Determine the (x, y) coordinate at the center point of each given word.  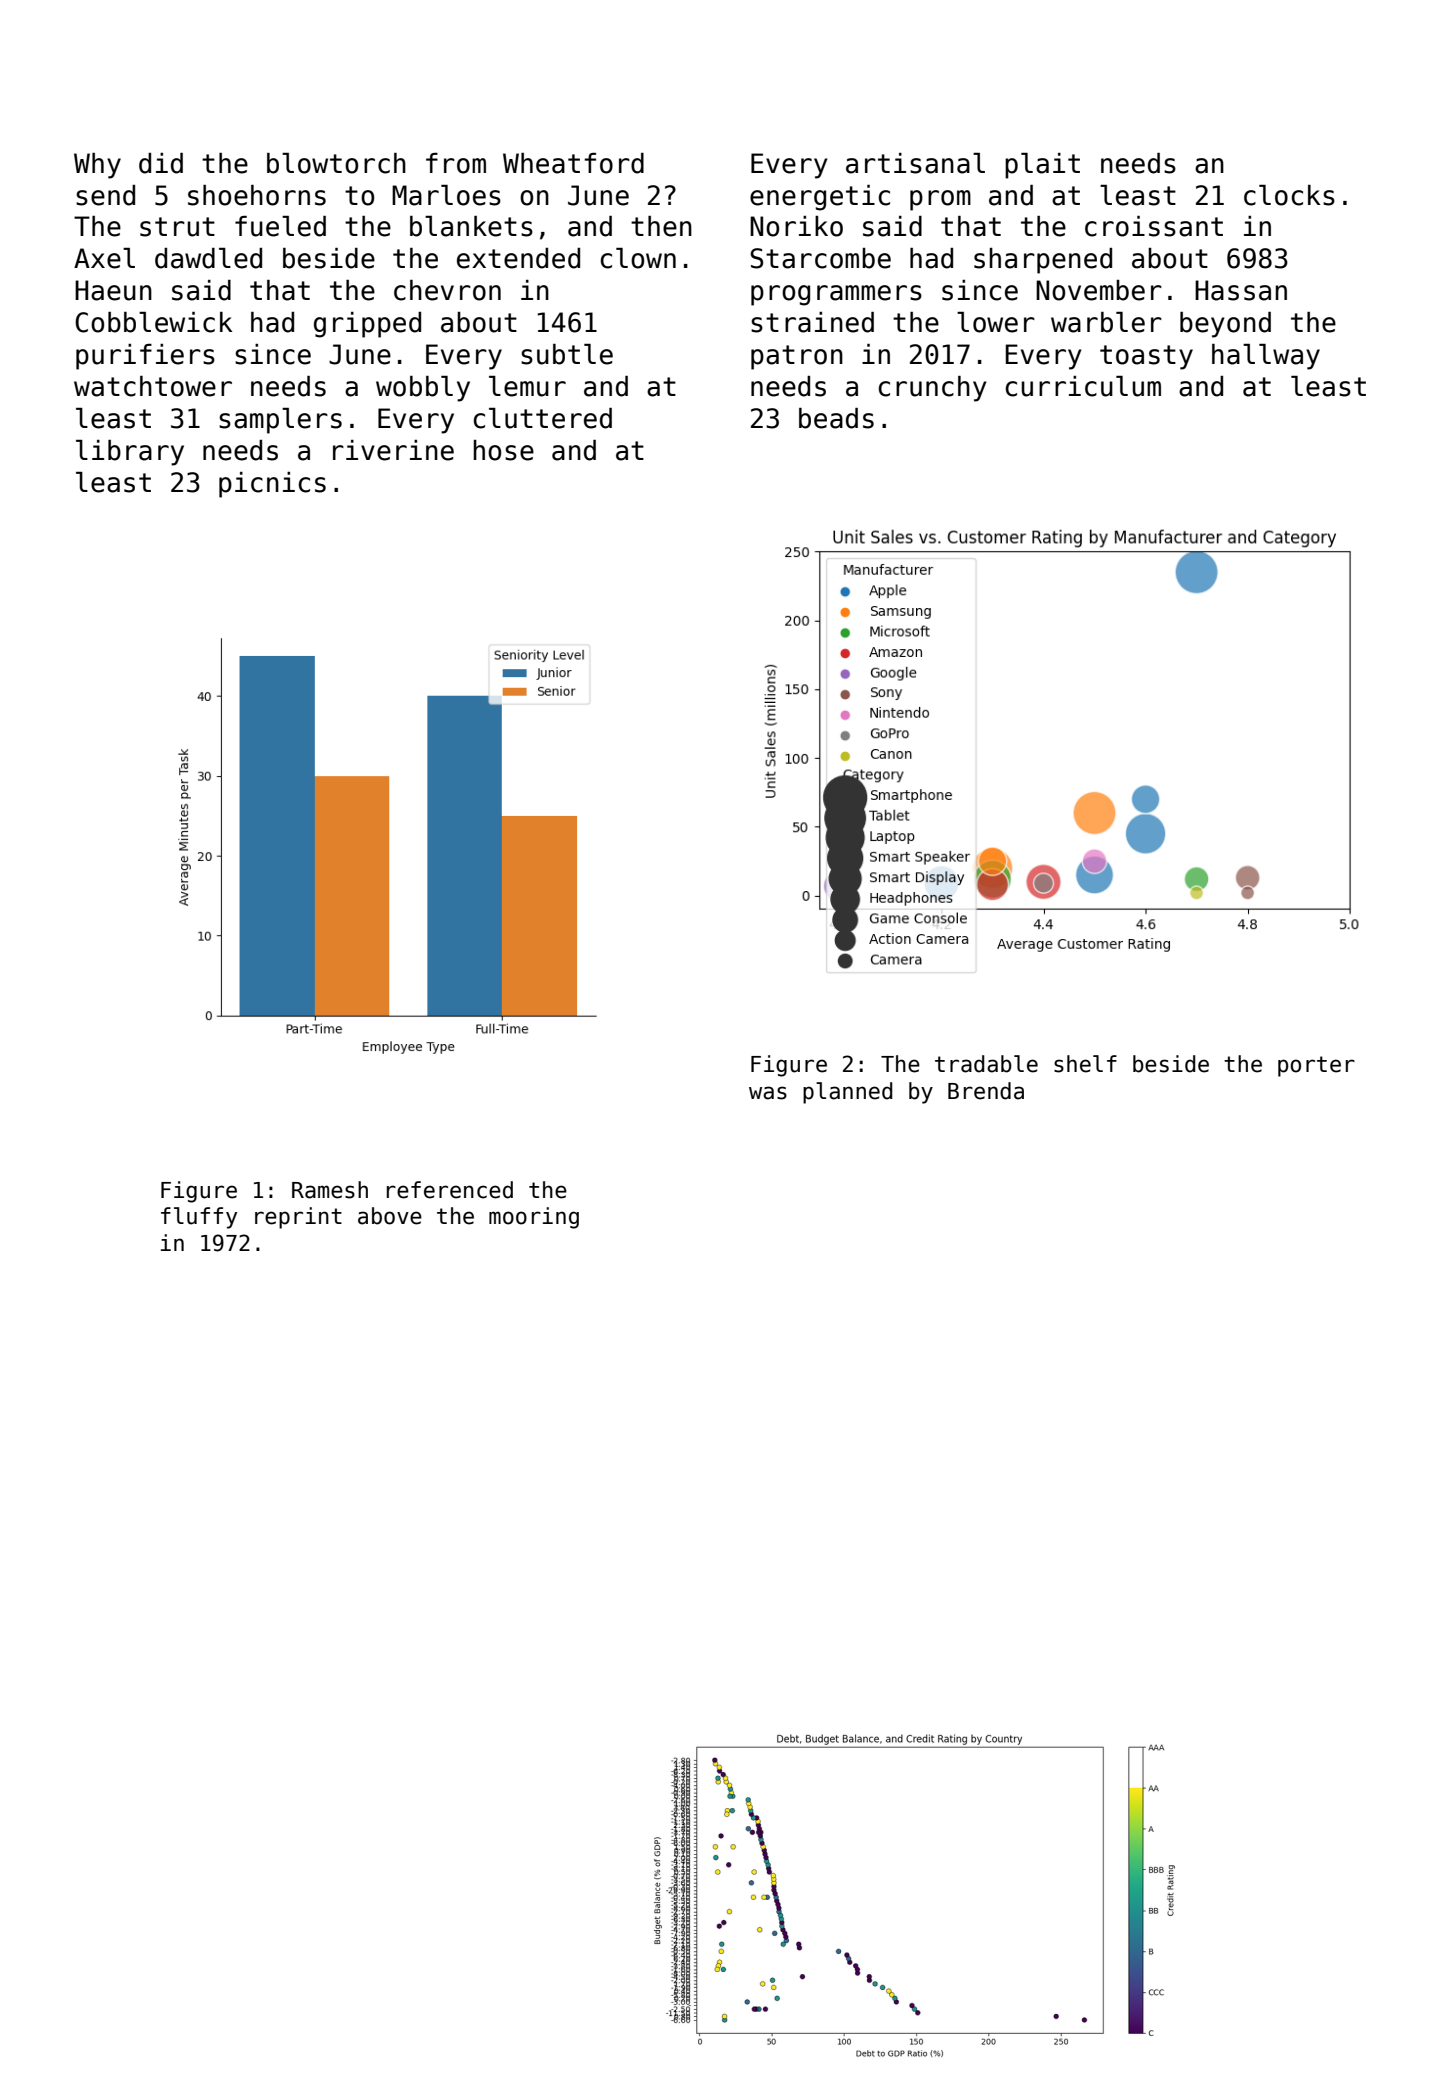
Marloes (446, 195)
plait (1042, 166)
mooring (534, 1218)
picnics (272, 485)
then (661, 226)
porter (1316, 1066)
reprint (298, 1218)
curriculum (1083, 386)
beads (836, 418)
